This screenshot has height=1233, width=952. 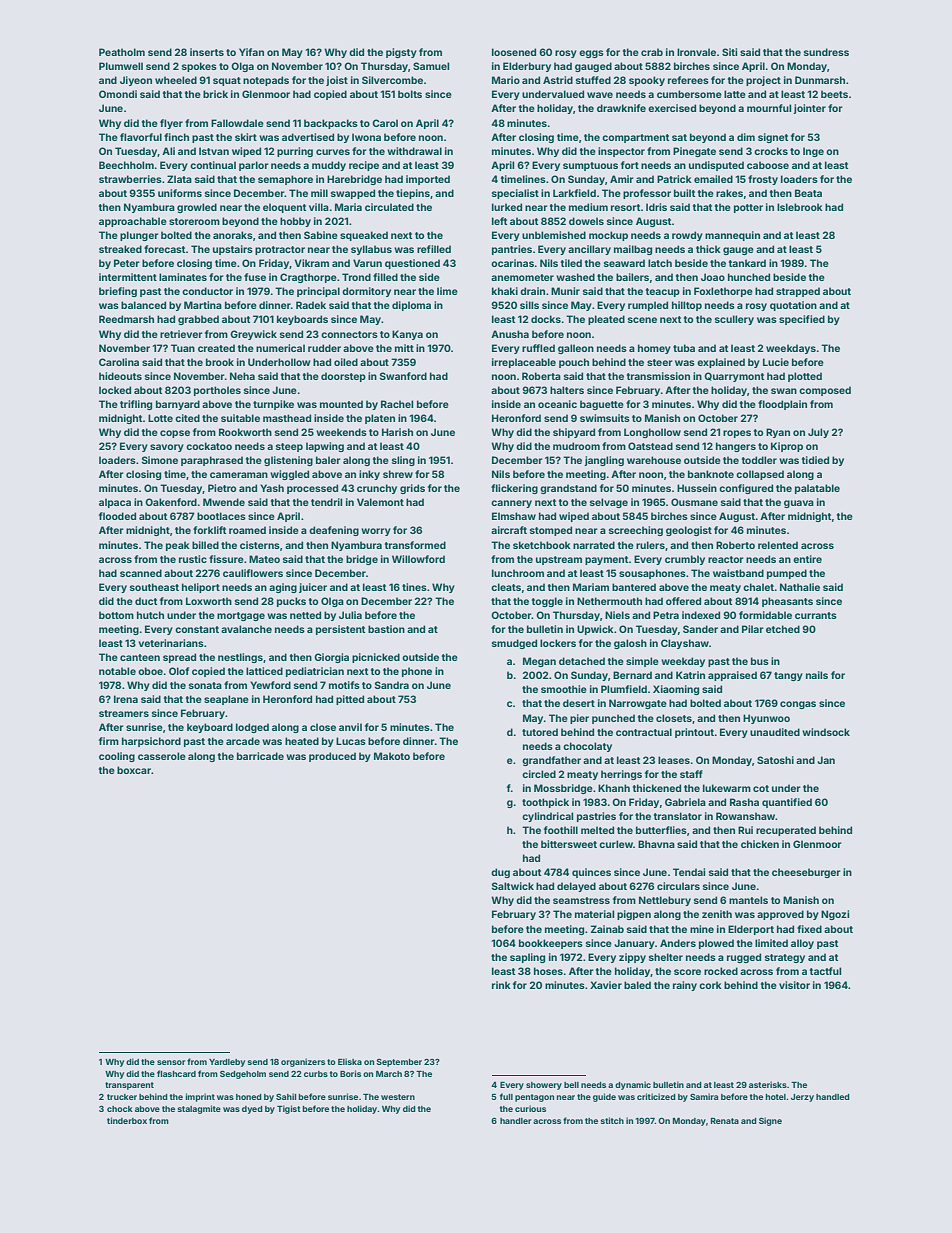 What do you see at coordinates (591, 54) in the screenshot?
I see `eggs` at bounding box center [591, 54].
